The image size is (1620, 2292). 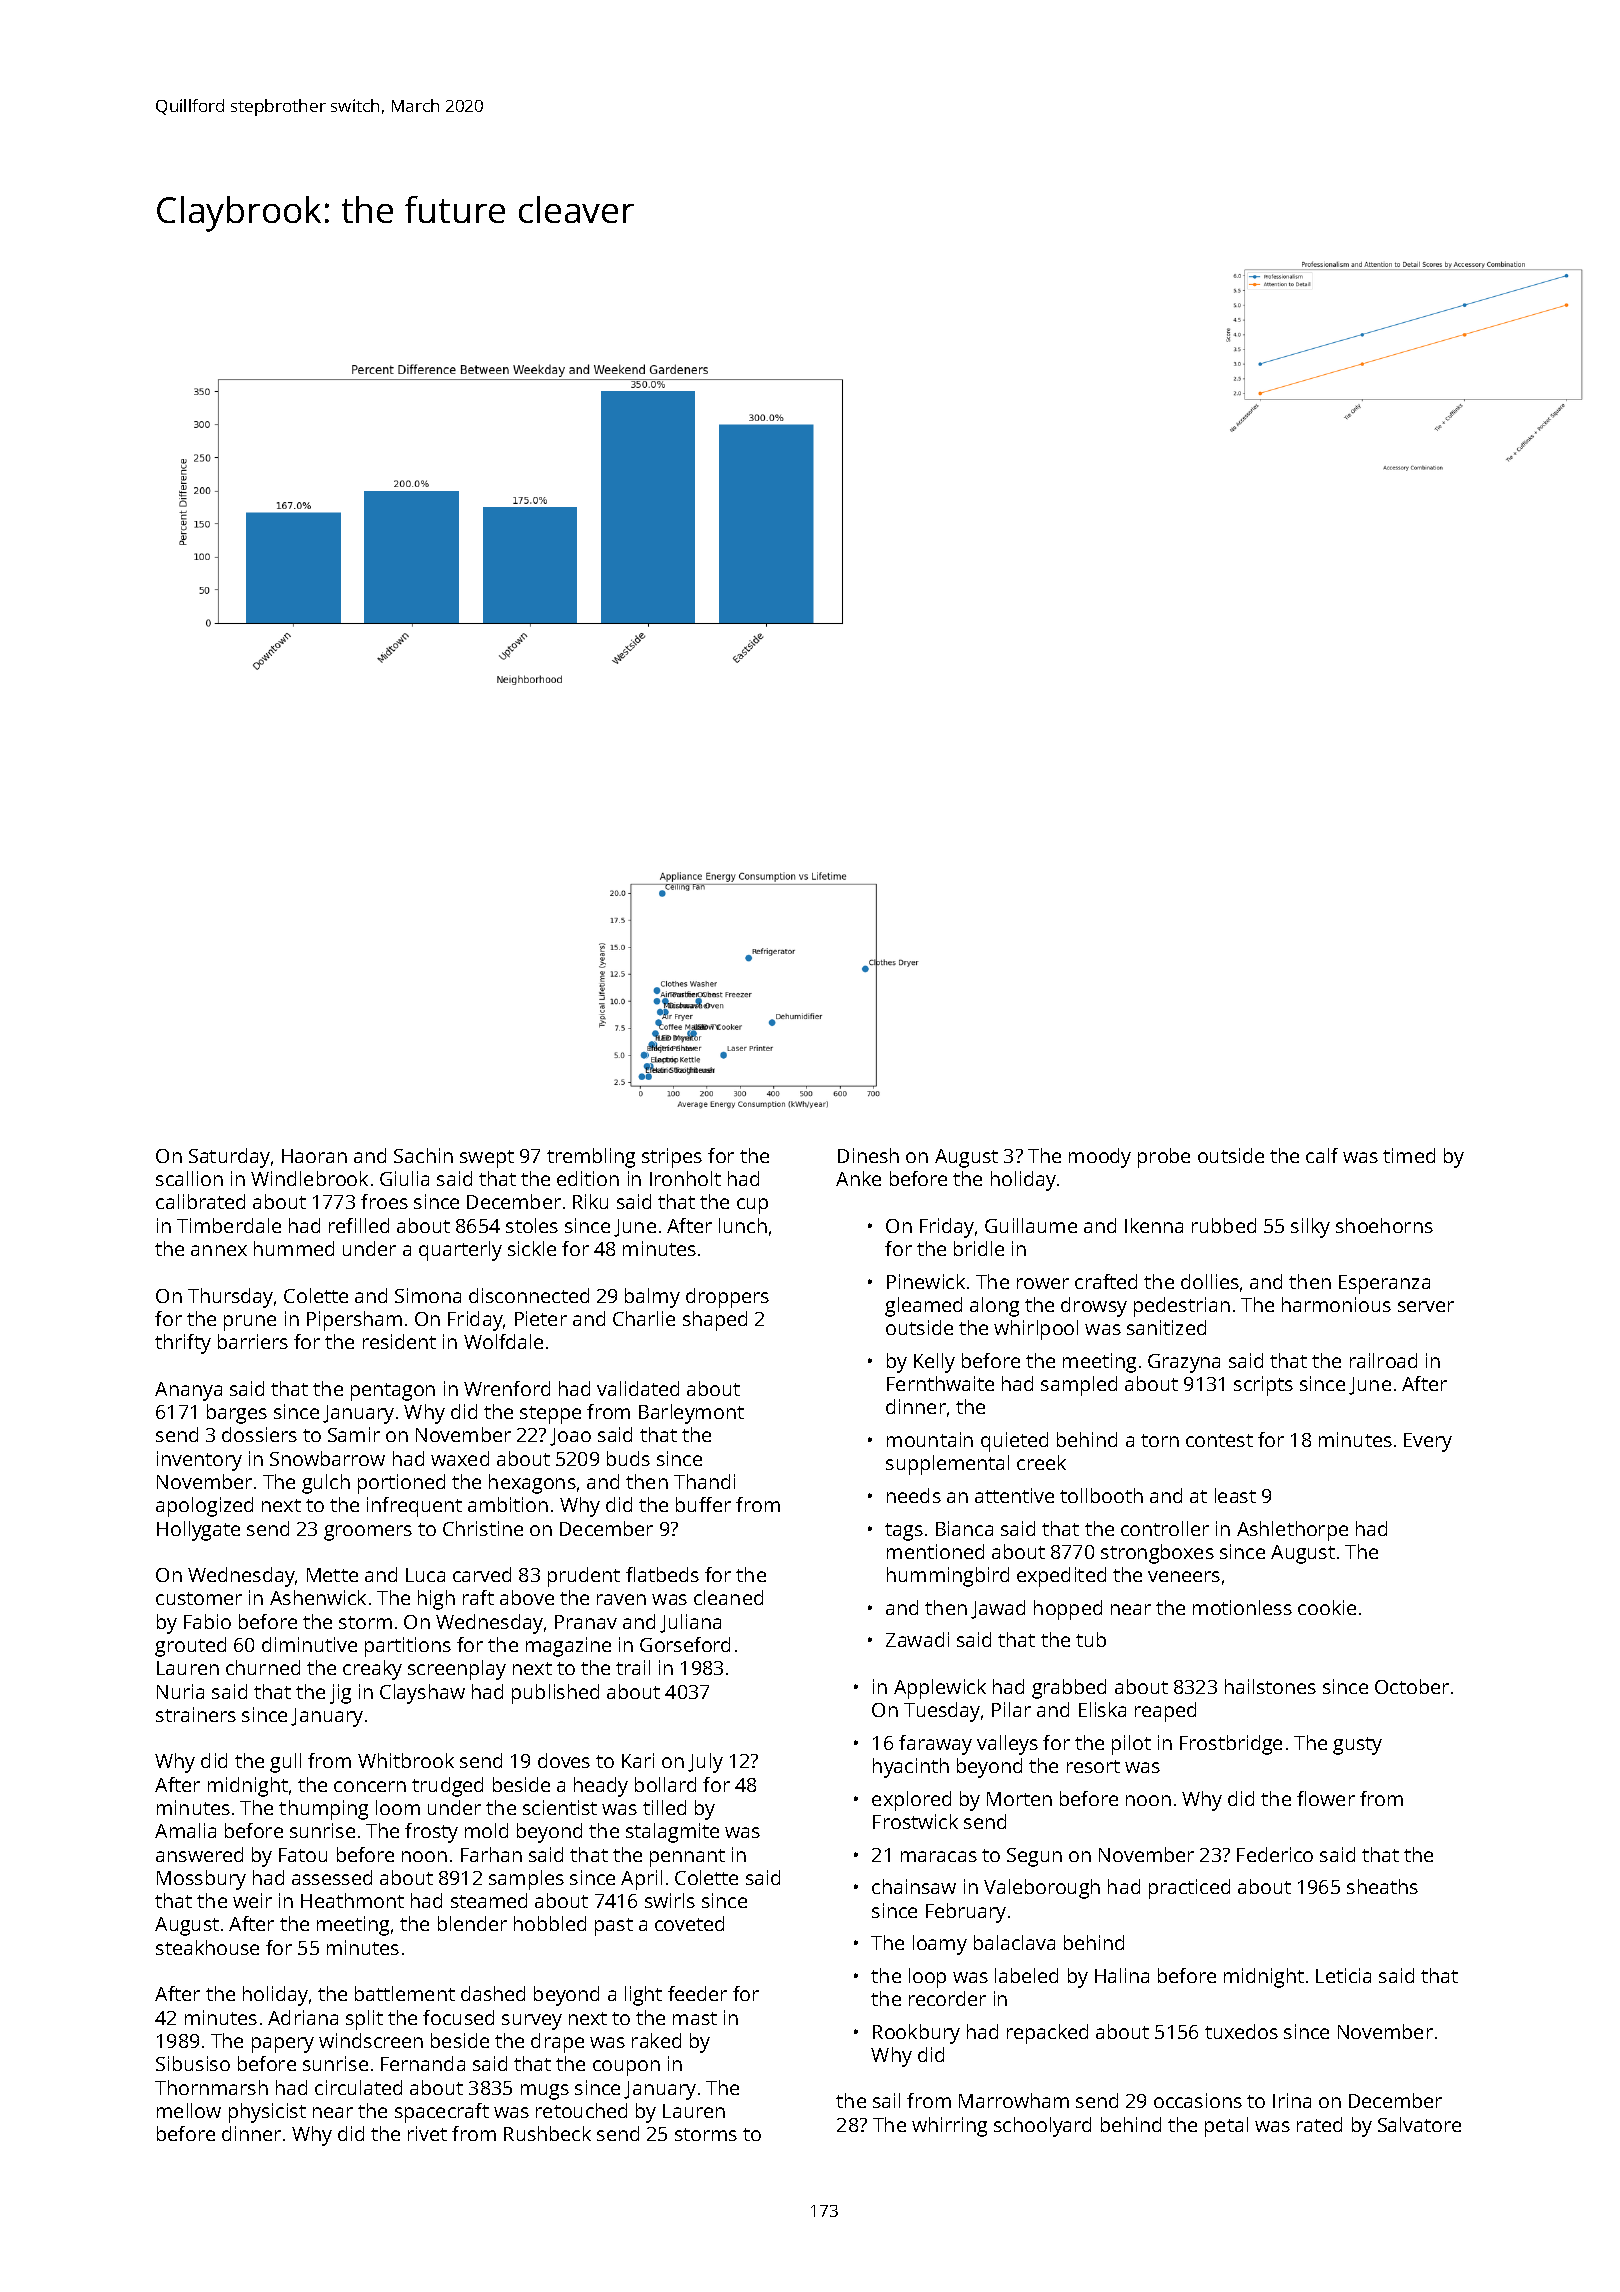 I want to click on flower, so click(x=1326, y=1798).
